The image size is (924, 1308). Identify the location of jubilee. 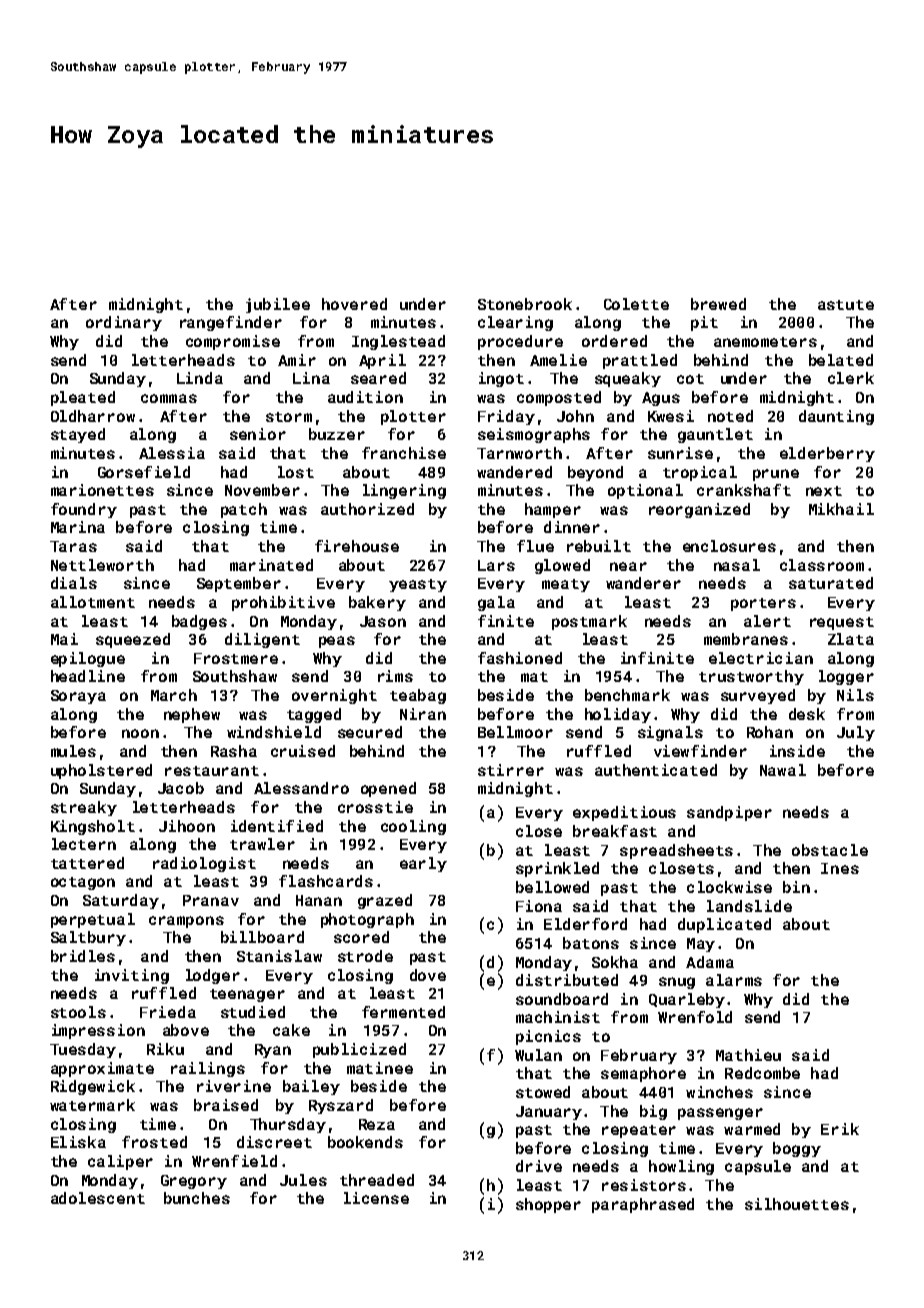
(278, 305).
